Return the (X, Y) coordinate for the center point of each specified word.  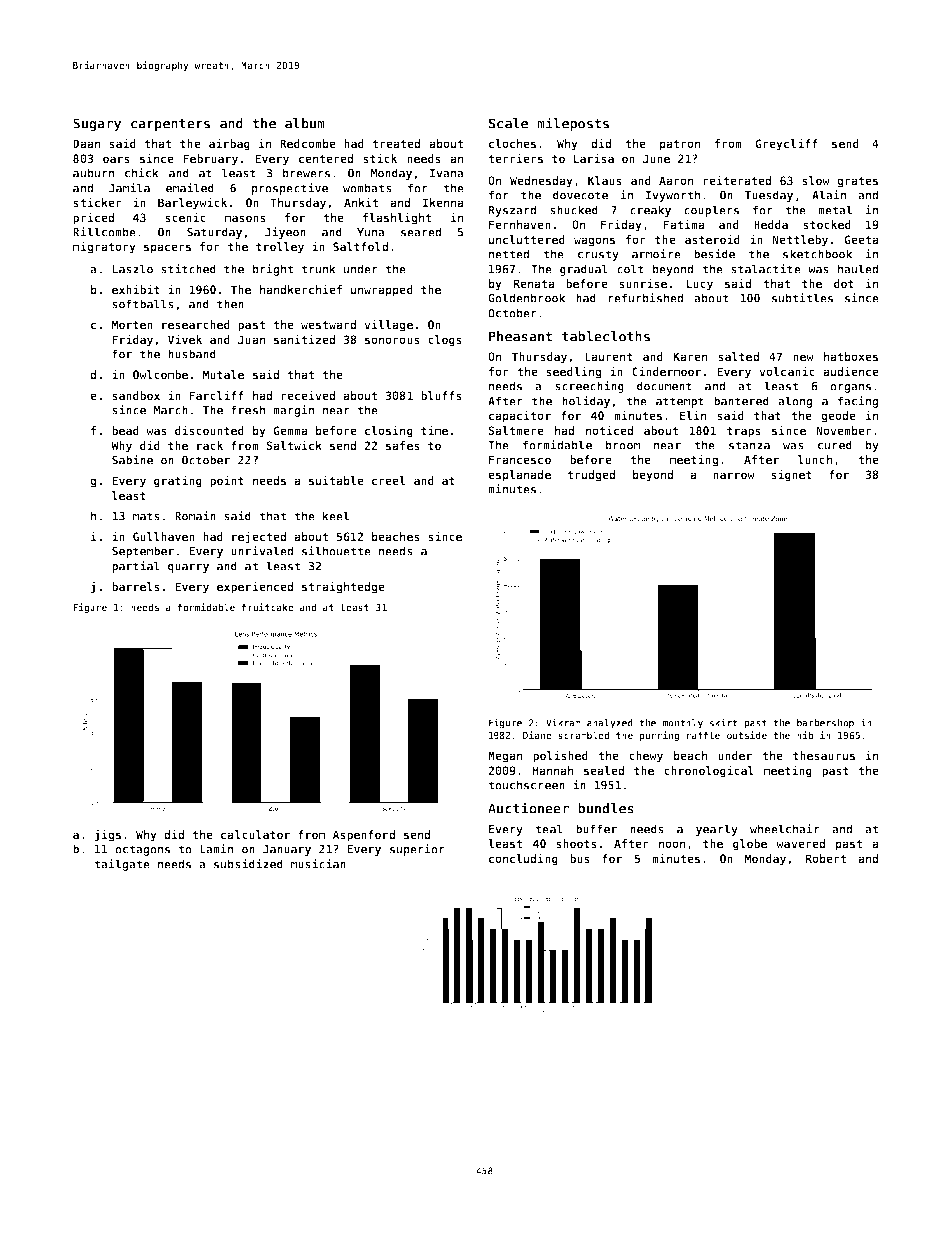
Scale (508, 123)
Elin (693, 415)
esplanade (519, 476)
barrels (136, 586)
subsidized (248, 864)
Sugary (97, 125)
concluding (523, 859)
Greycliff (786, 144)
